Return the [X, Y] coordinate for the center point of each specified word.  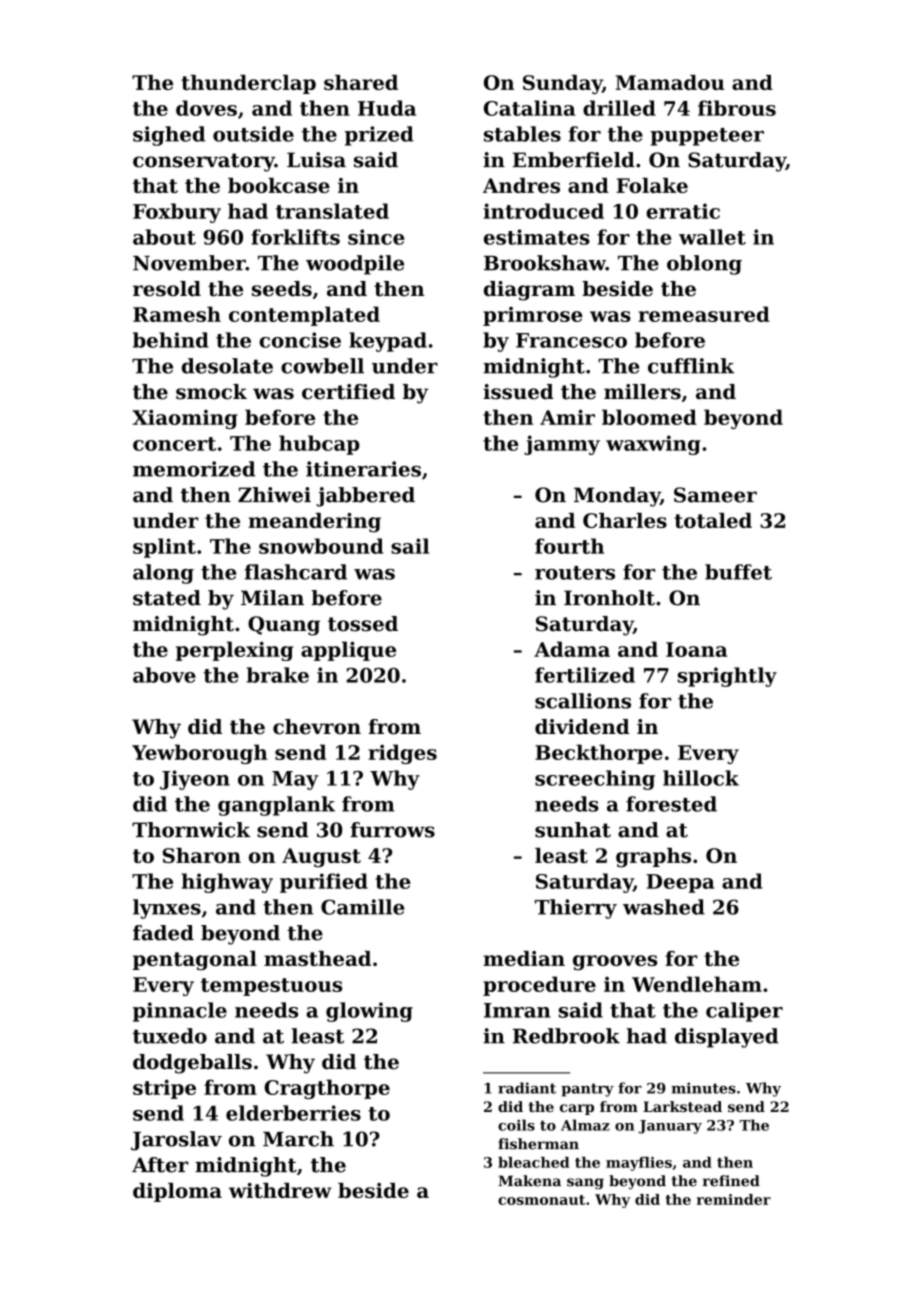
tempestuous [271, 987]
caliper [744, 1012]
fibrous [737, 108]
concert [174, 444]
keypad [388, 342]
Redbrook [566, 1036]
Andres [521, 185]
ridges [402, 754]
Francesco [571, 340]
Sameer [715, 495]
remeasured [704, 314]
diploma [177, 1192]
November [189, 263]
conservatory [204, 162]
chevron [317, 727]
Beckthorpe [599, 754]
